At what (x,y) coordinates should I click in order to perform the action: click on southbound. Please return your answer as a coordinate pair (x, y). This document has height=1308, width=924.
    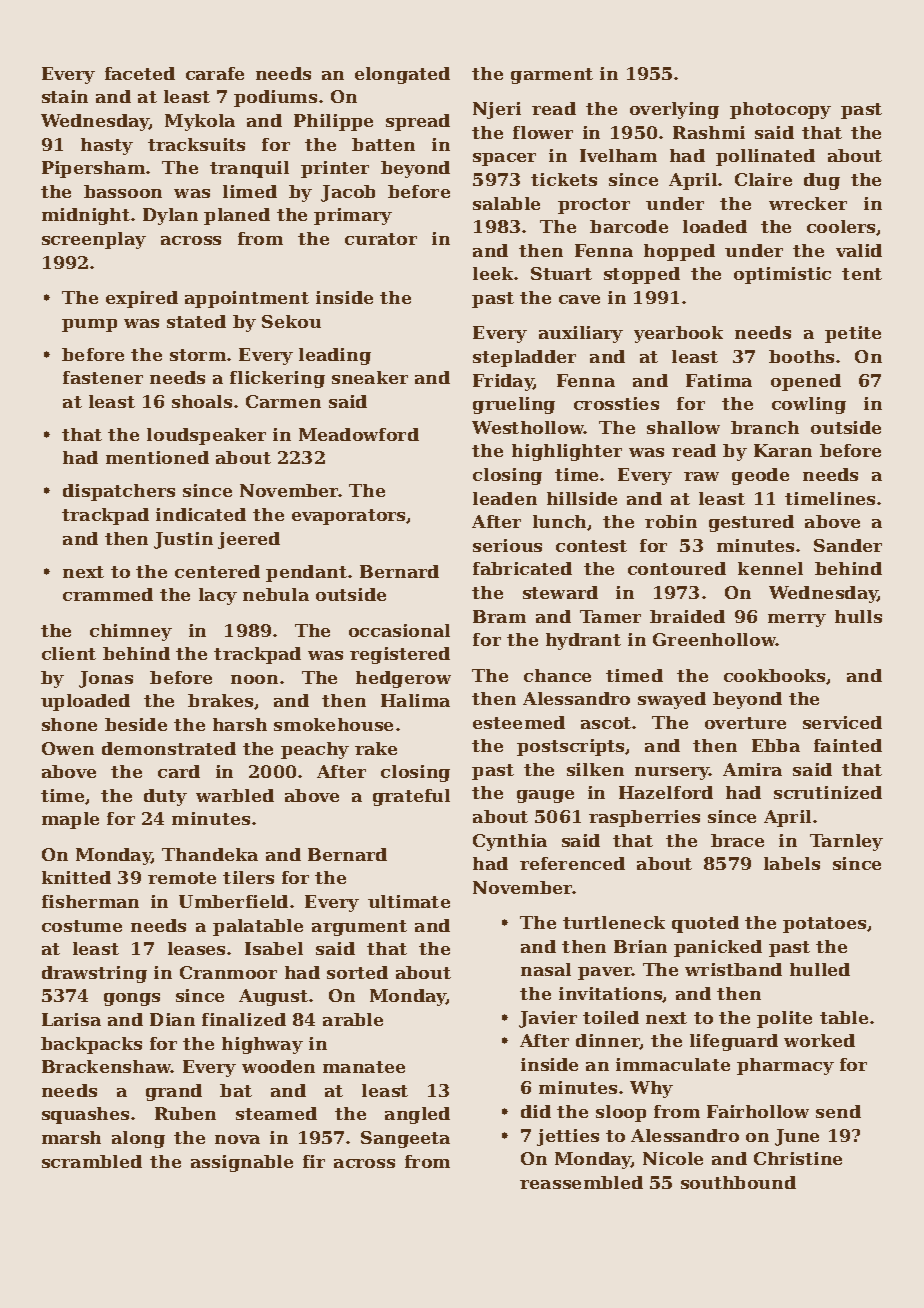
    Looking at the image, I should click on (738, 1182).
